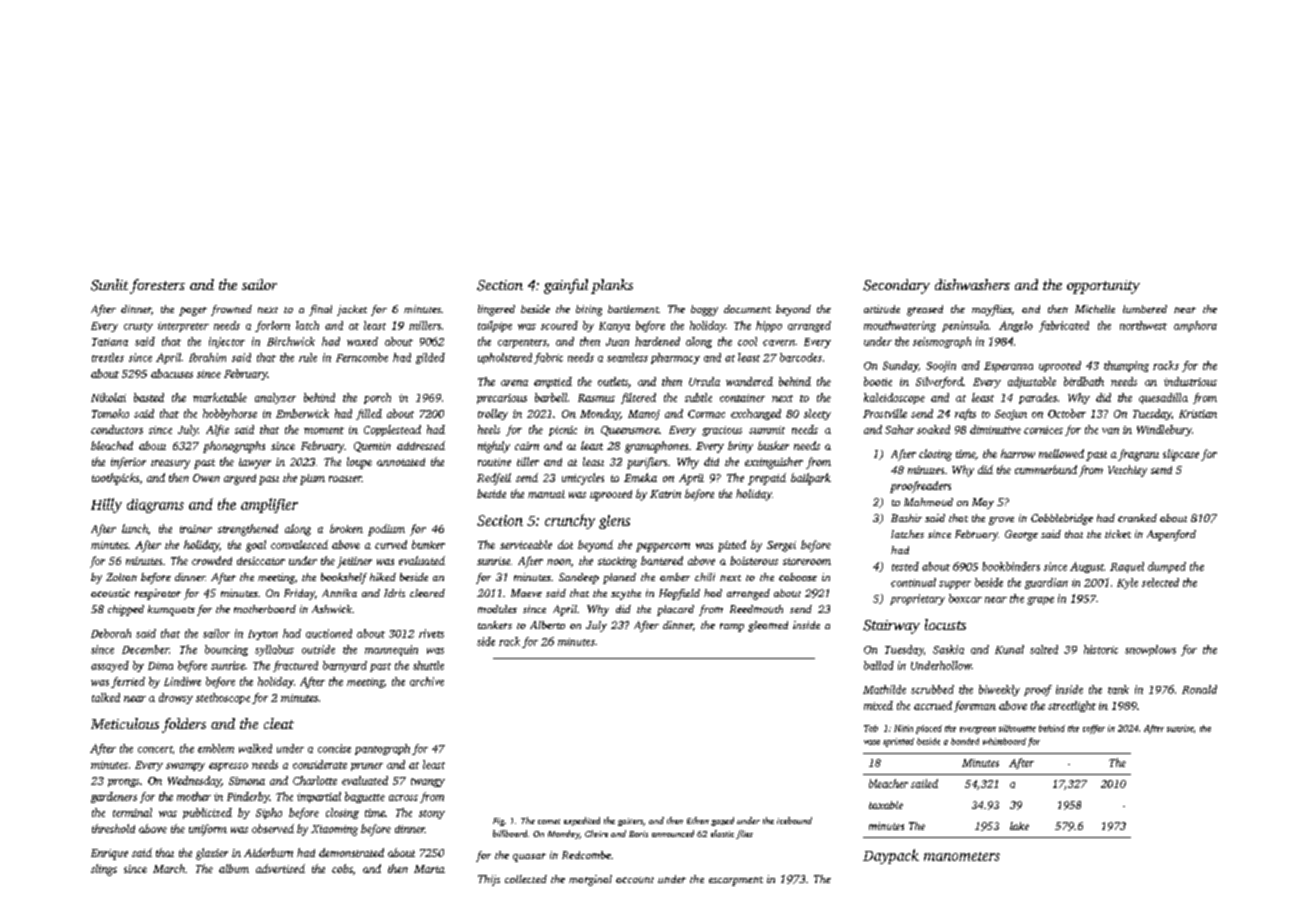  Describe the element at coordinates (132, 812) in the document. I see `terminal` at that location.
